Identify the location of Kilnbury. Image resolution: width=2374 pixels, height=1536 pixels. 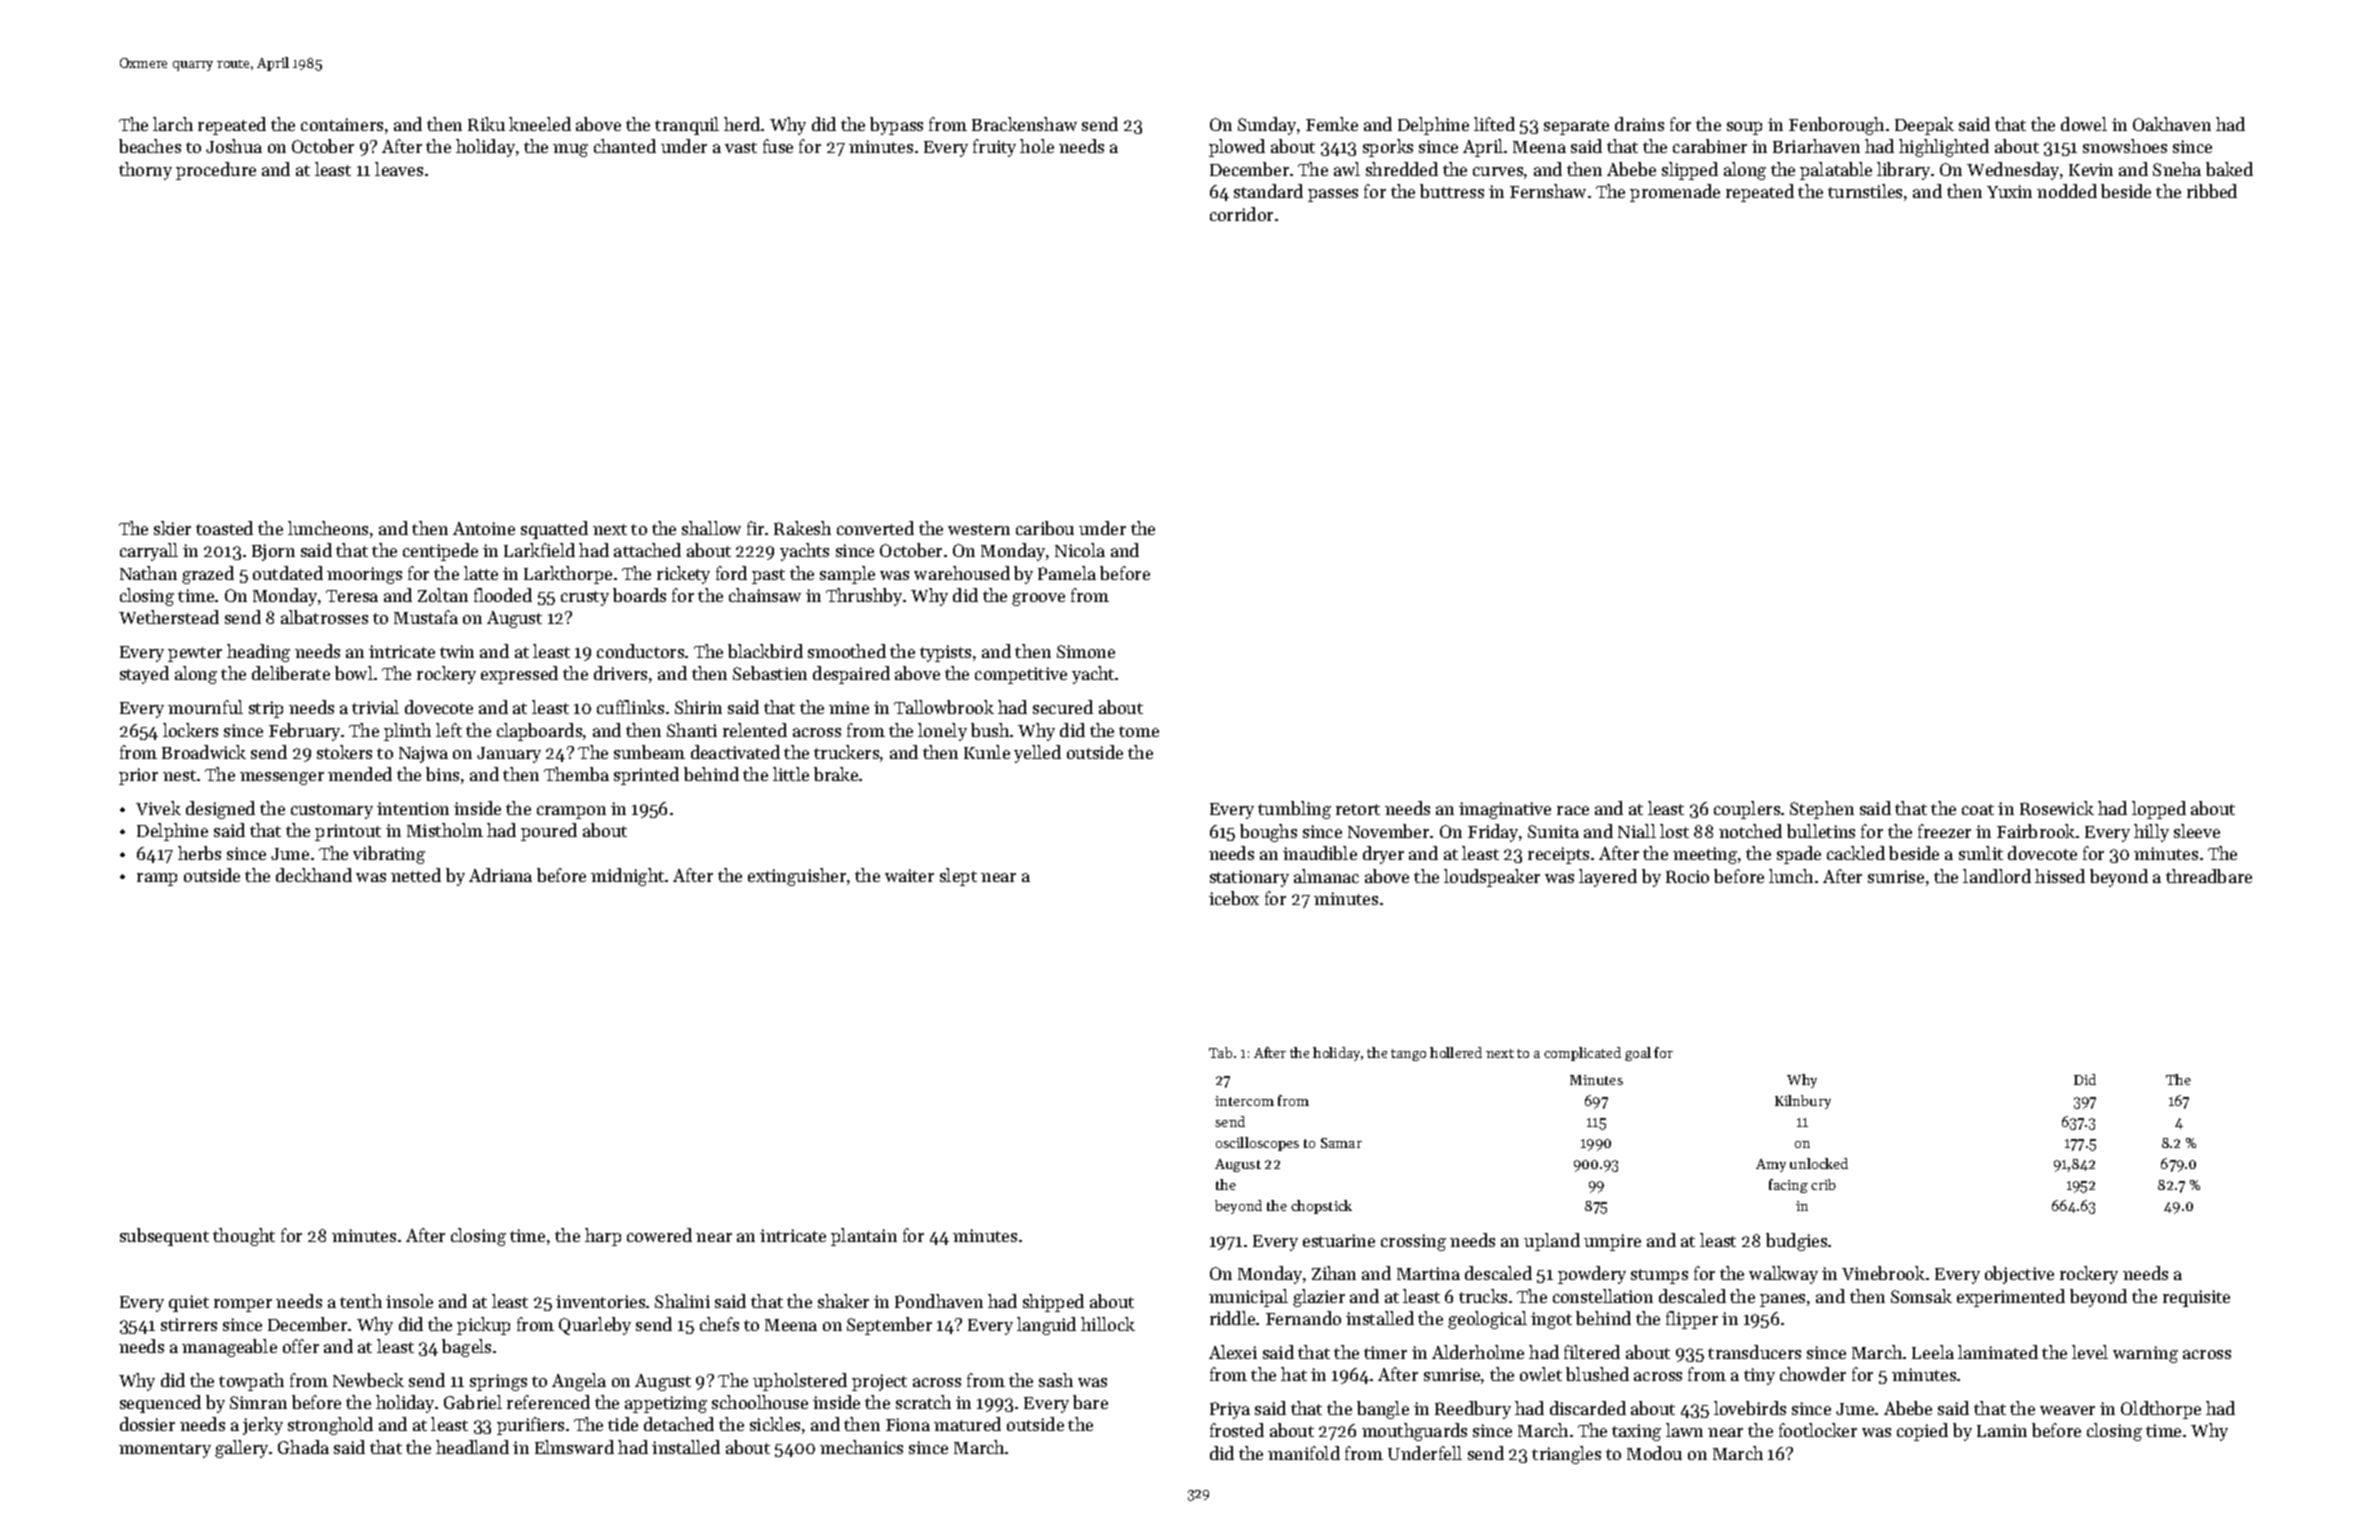
(1803, 1102).
